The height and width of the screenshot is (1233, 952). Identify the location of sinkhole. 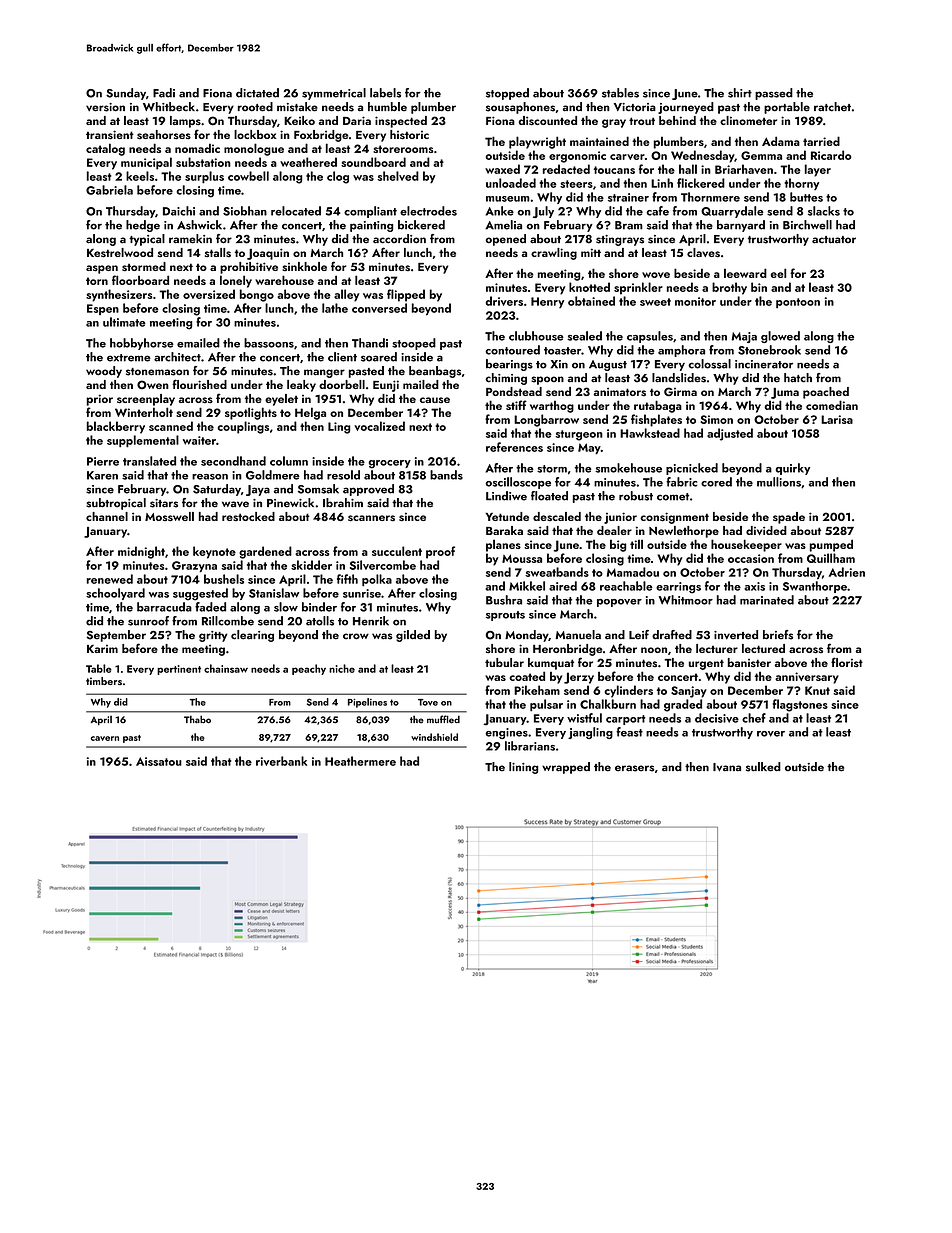
(304, 266).
